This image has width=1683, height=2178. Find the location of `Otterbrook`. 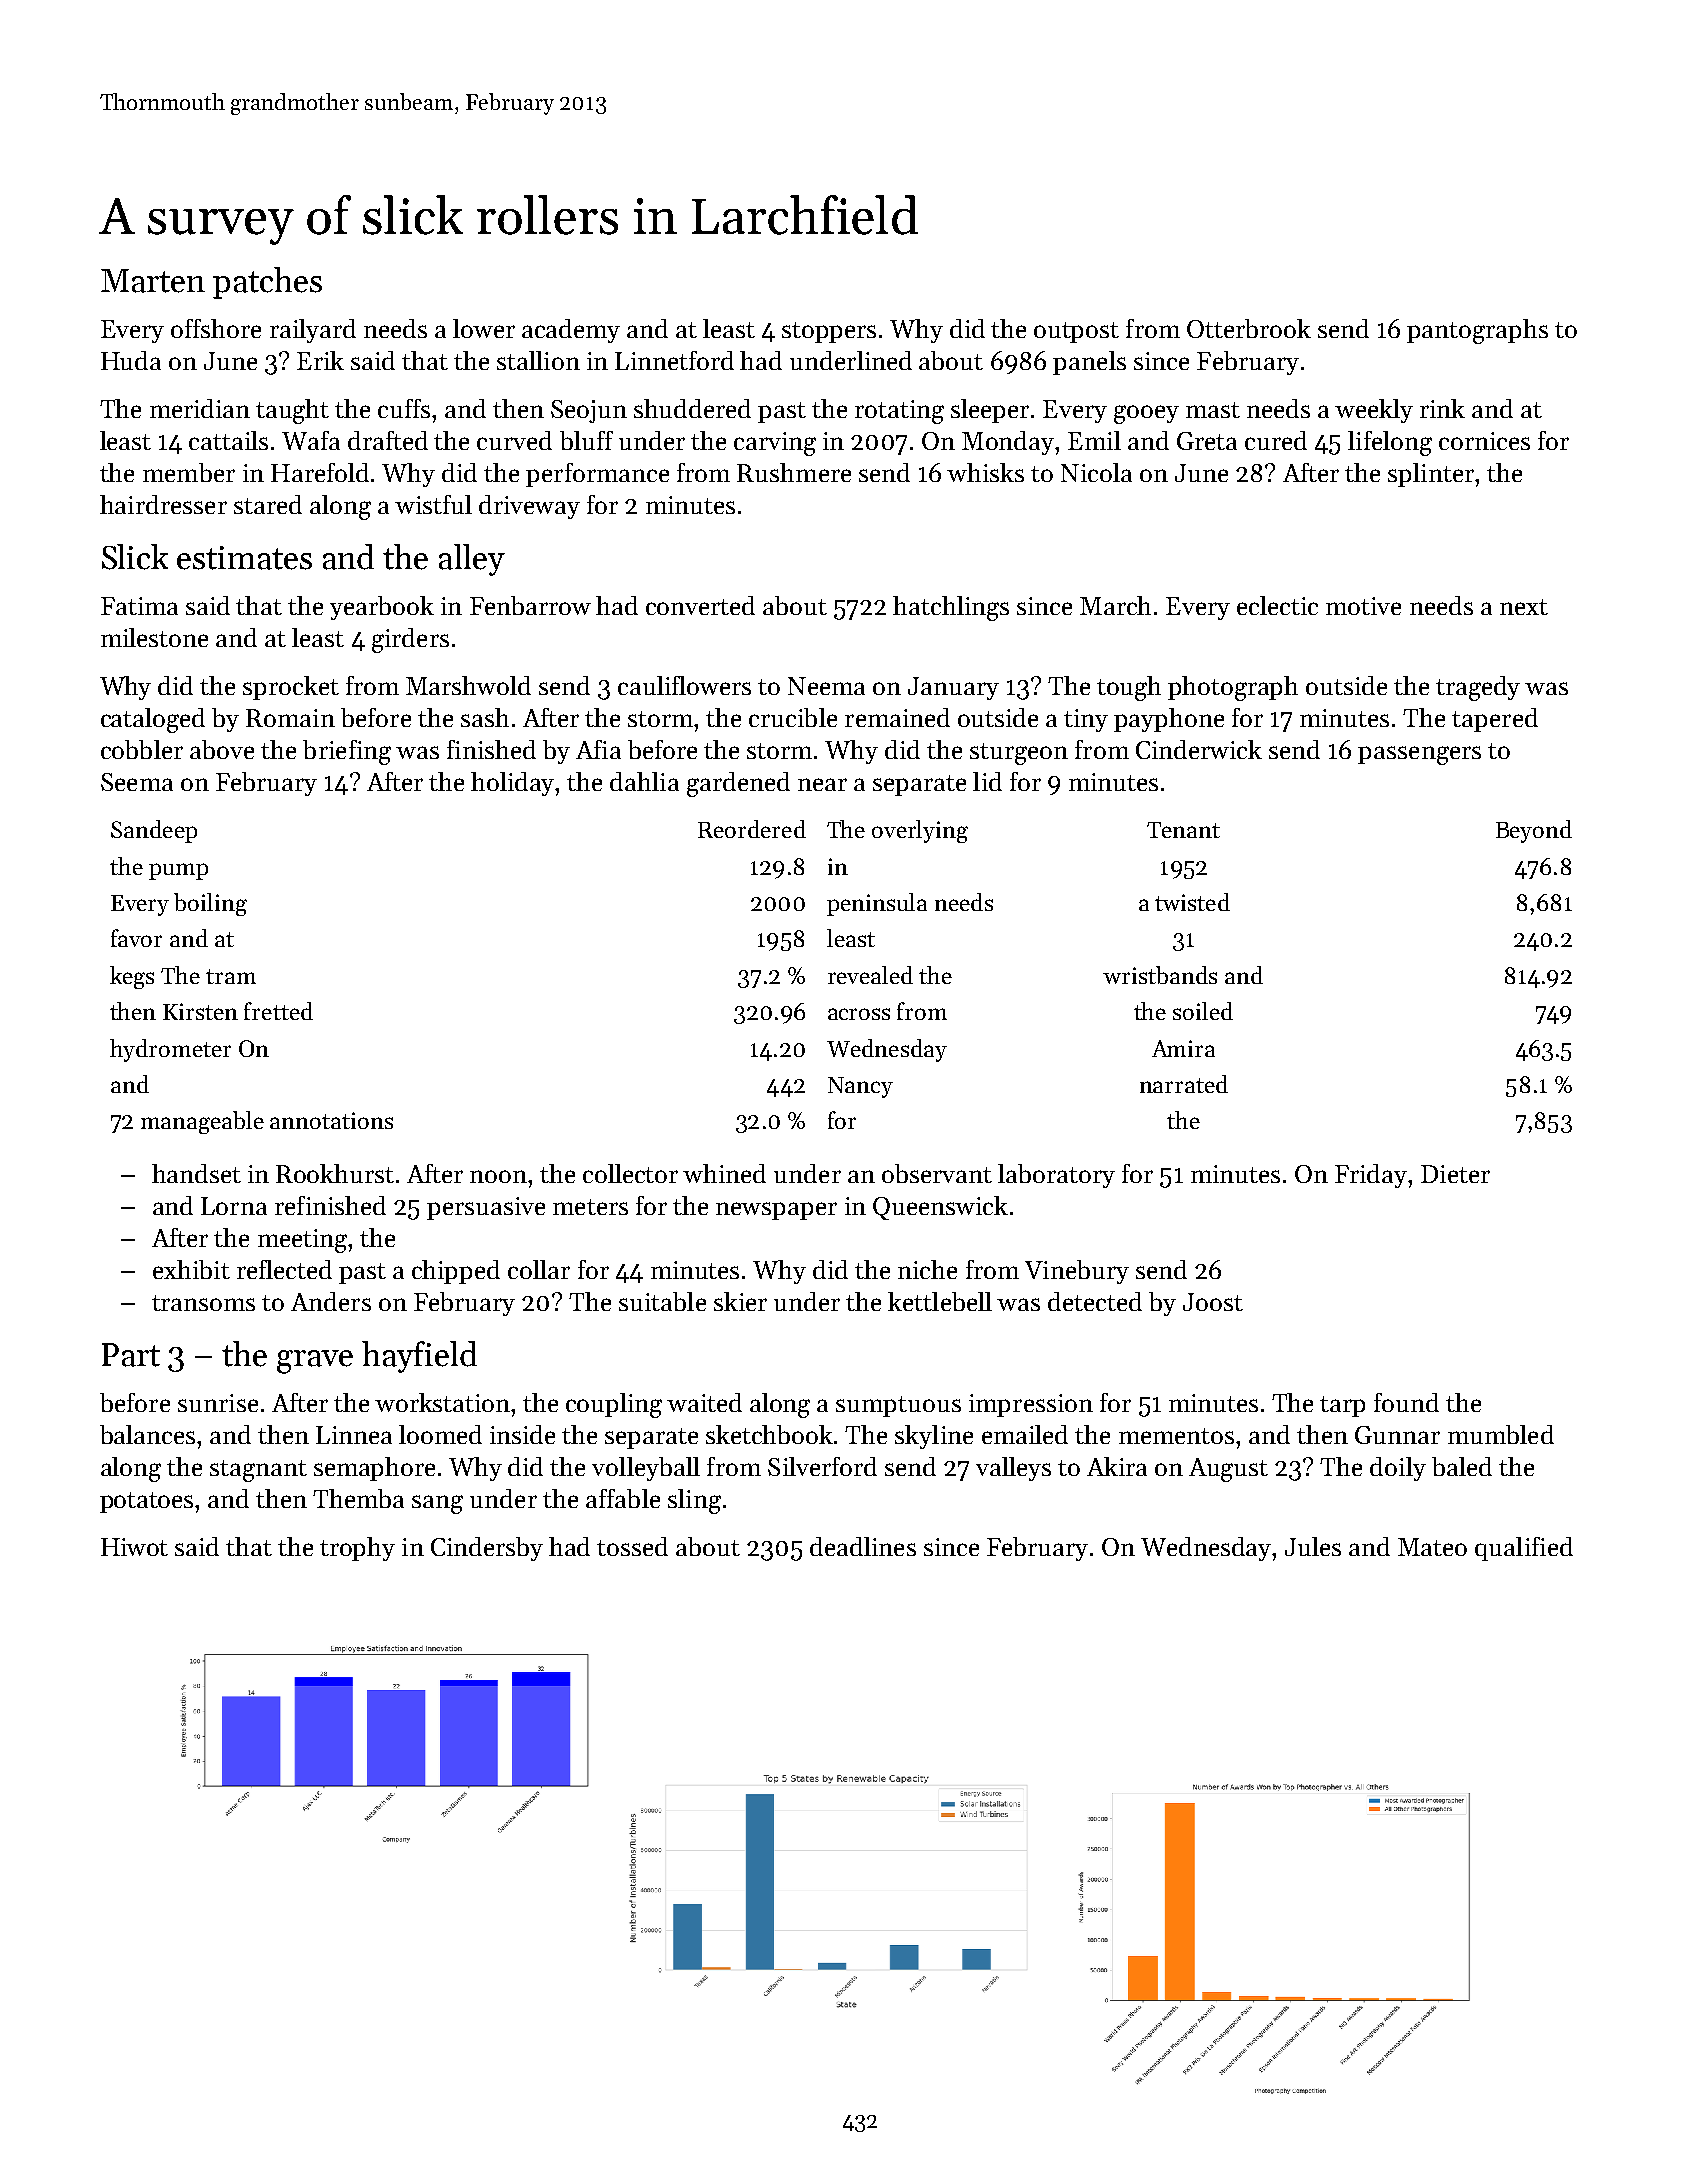

Otterbrook is located at coordinates (1249, 328).
